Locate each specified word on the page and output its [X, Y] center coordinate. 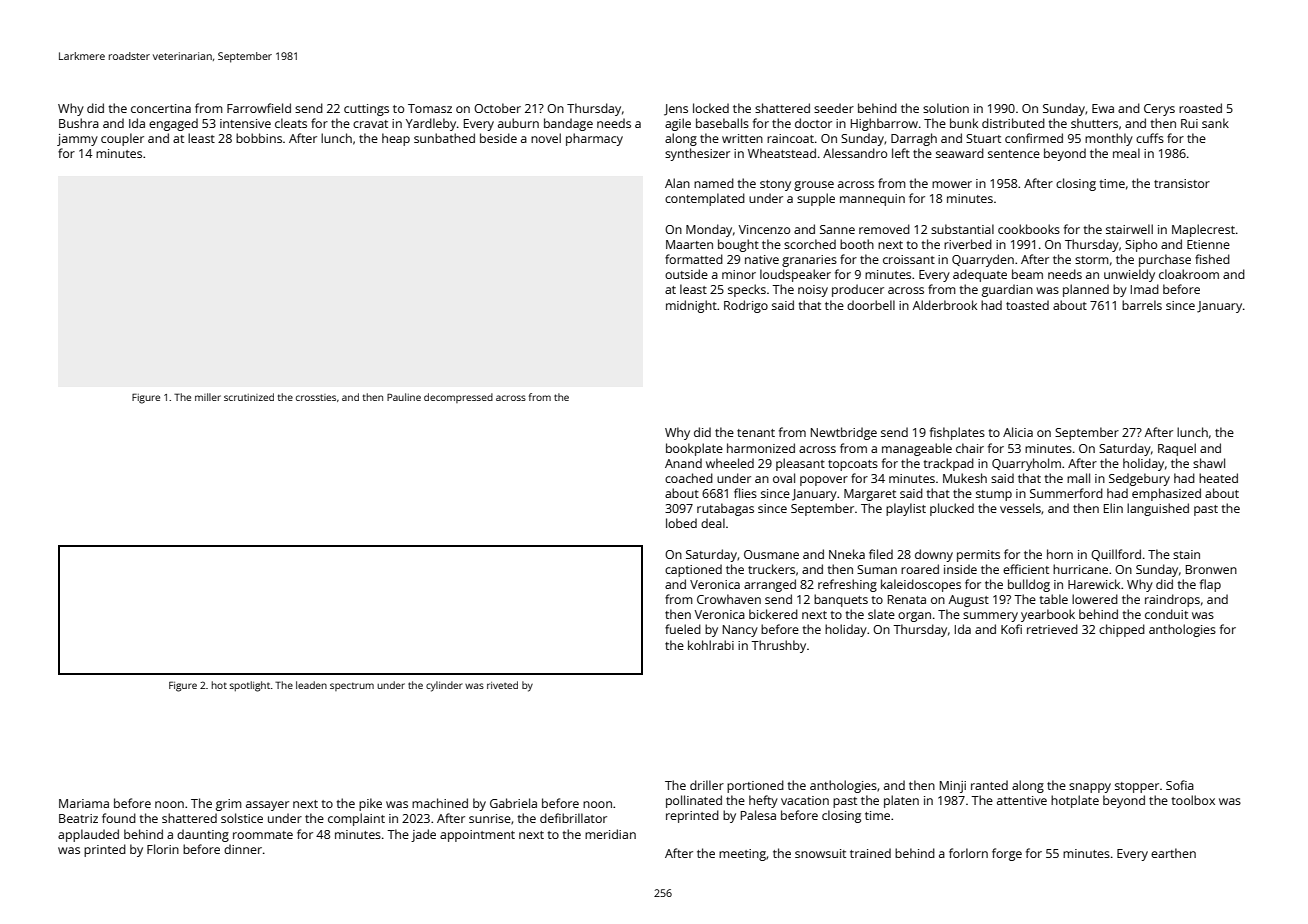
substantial [962, 229]
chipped [1122, 630]
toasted [1027, 305]
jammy [77, 140]
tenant [756, 433]
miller [208, 397]
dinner [243, 849]
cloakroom [1189, 274]
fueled [683, 629]
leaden [311, 685]
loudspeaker [795, 275]
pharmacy [594, 139]
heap [396, 139]
